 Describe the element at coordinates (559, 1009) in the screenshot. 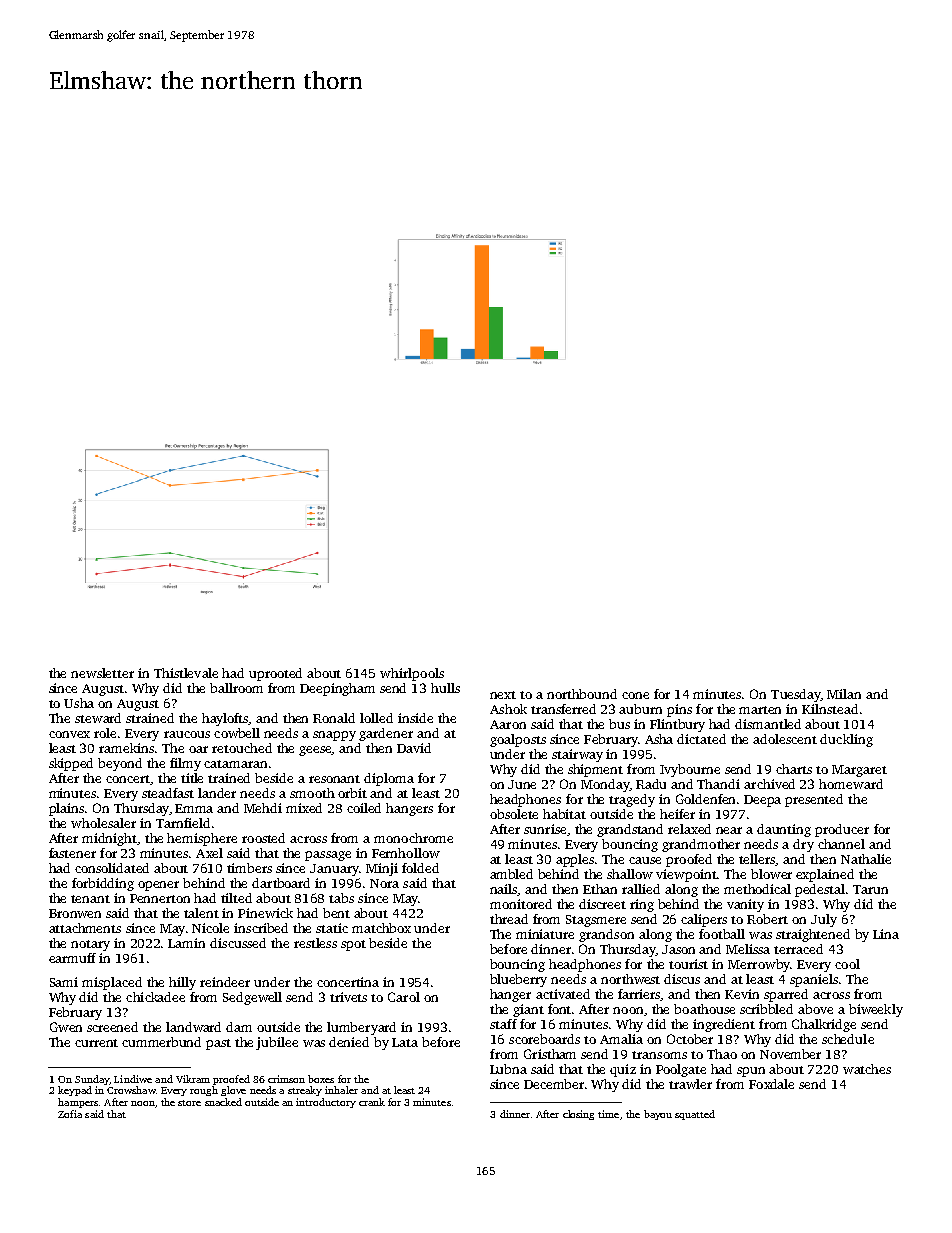

I see `font` at that location.
